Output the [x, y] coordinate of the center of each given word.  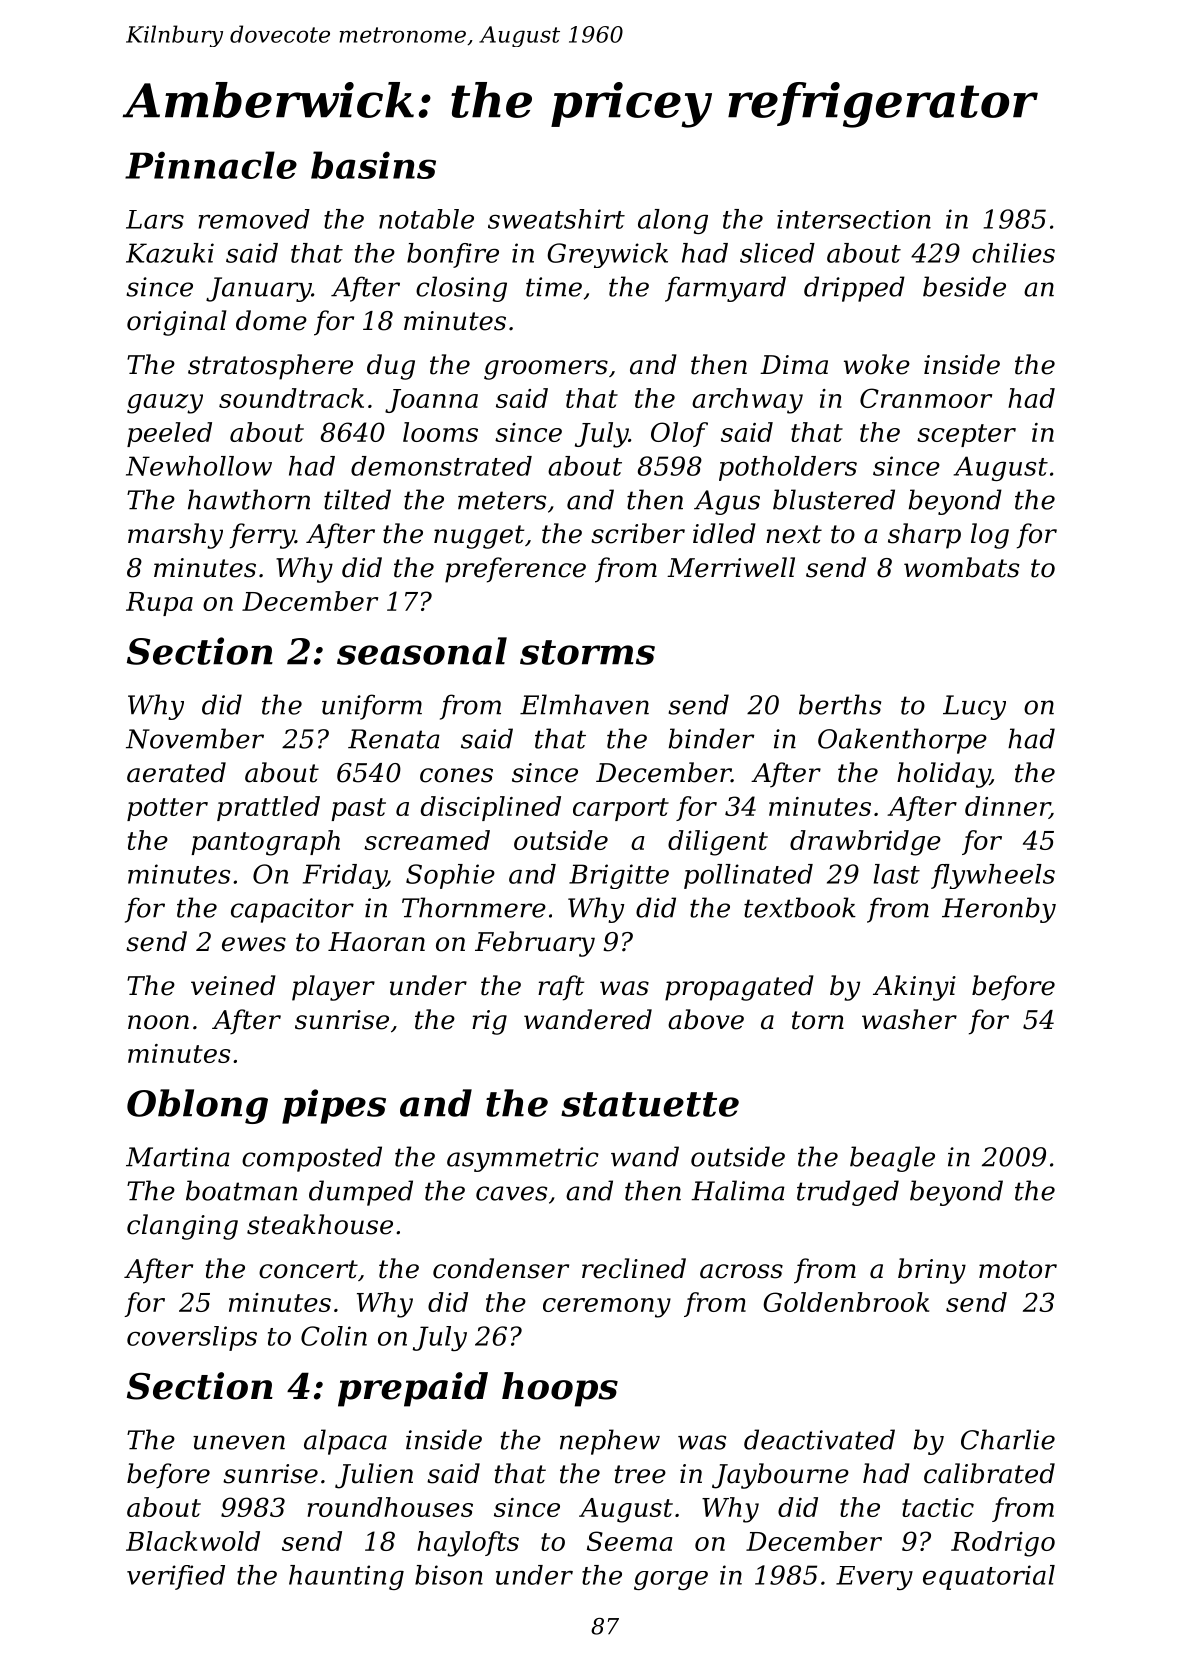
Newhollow [199, 466]
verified [176, 1577]
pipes [334, 1106]
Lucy [974, 707]
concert [308, 1269]
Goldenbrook [846, 1302]
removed [254, 219]
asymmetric [523, 1159]
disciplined [491, 808]
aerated [176, 772]
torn [818, 1020]
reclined [634, 1268]
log [990, 536]
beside [964, 286]
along [673, 221]
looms [440, 432]
